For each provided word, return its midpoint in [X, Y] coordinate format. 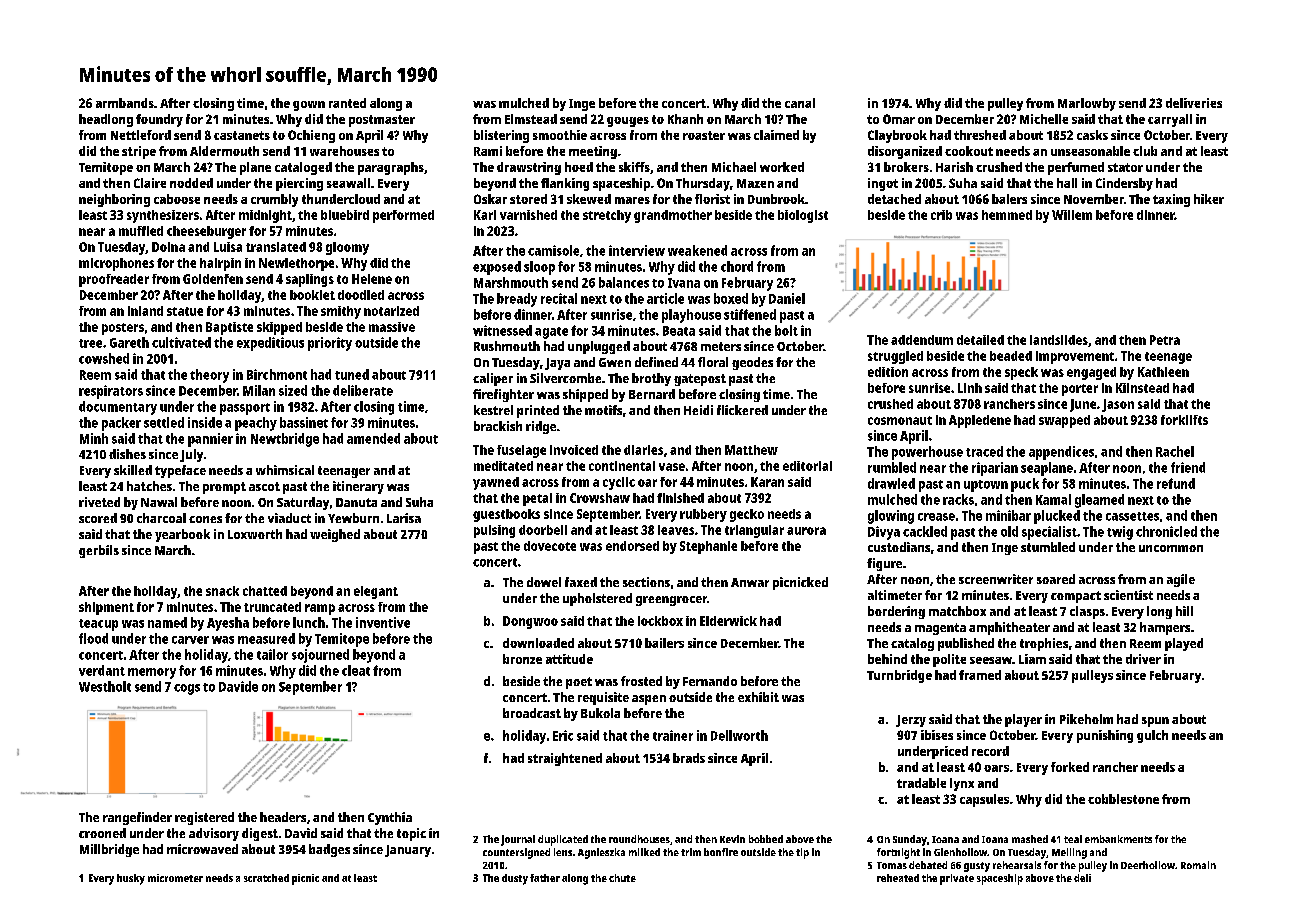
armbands [125, 103]
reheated [898, 878]
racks [958, 499]
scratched [266, 878]
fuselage [521, 451]
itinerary [358, 487]
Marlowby [1087, 104]
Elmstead [531, 119]
